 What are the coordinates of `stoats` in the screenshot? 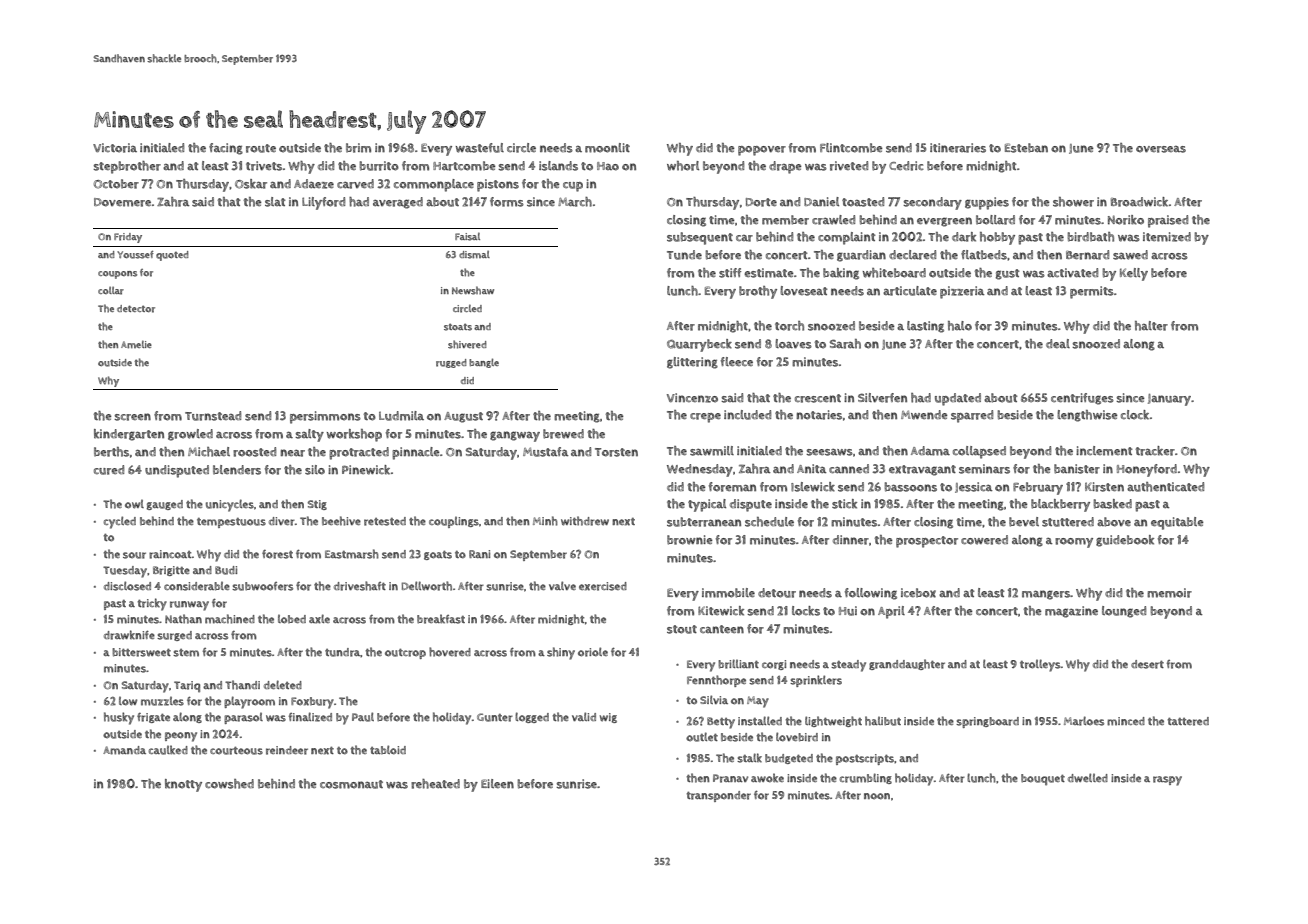 It's located at (458, 327).
